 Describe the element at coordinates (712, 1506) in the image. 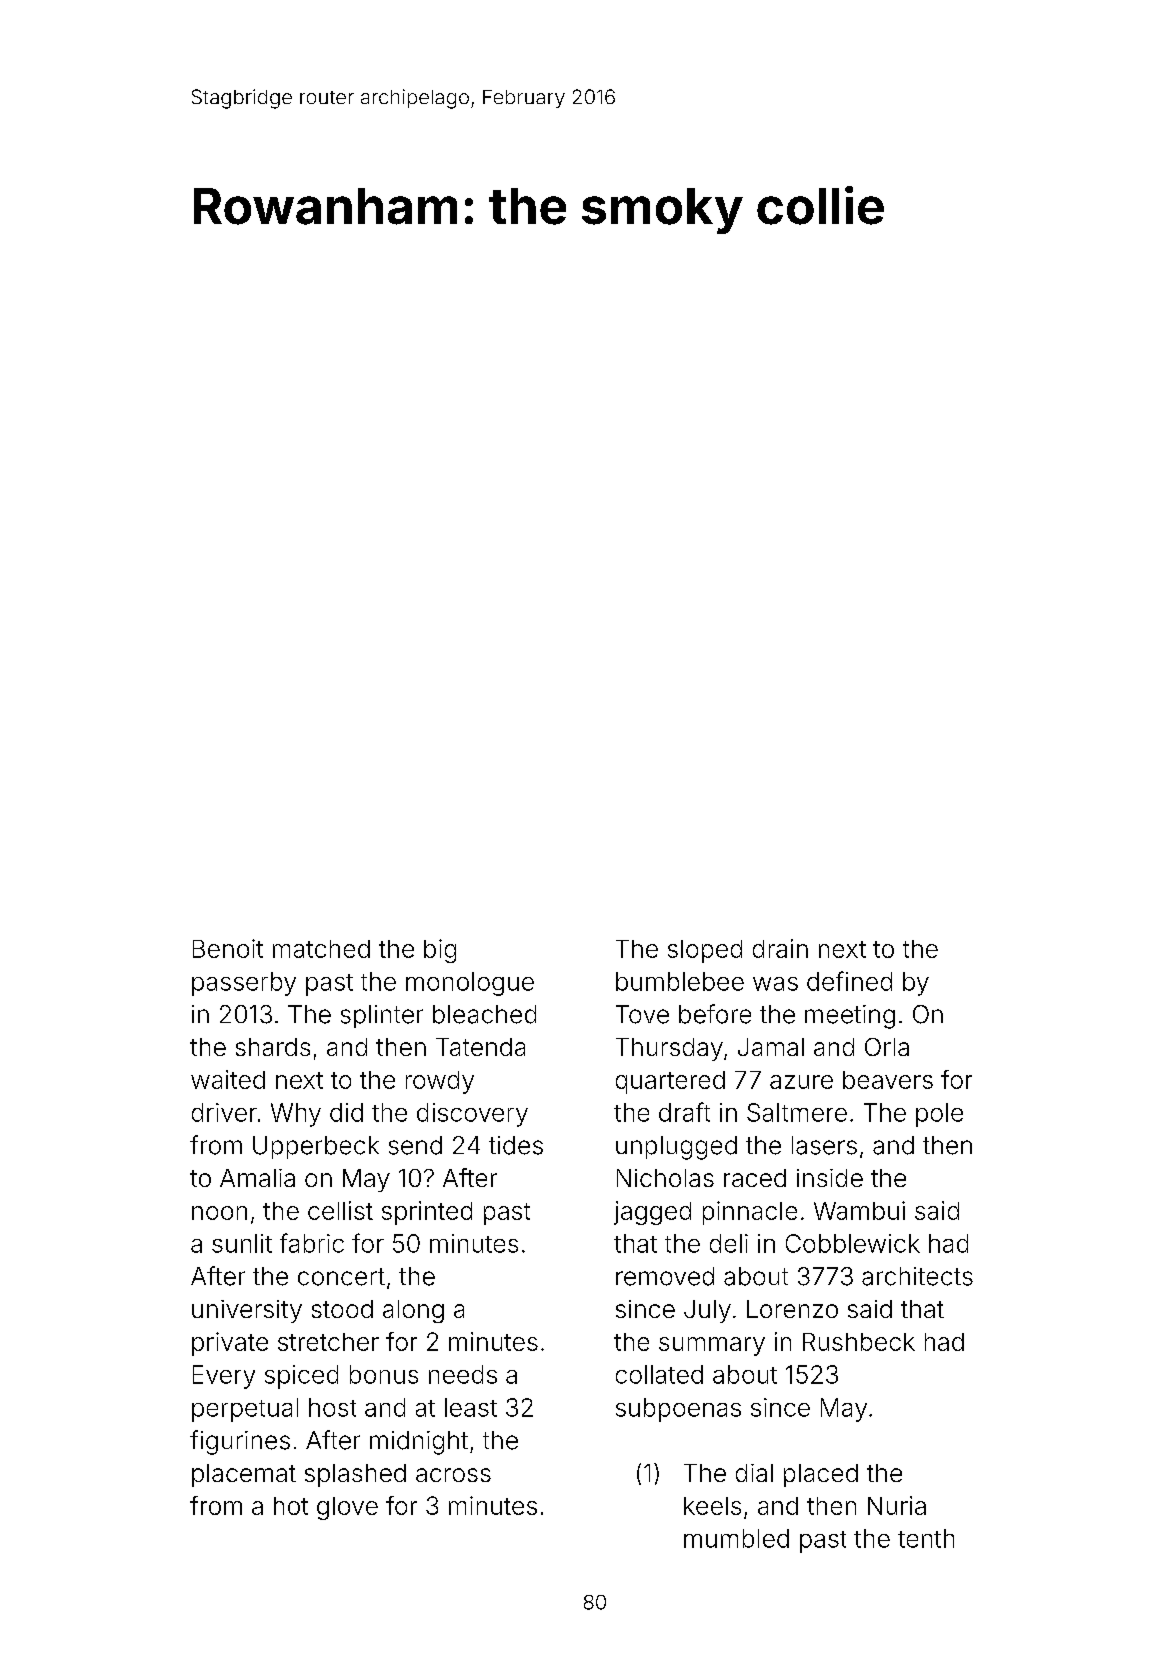

I see `keels` at that location.
